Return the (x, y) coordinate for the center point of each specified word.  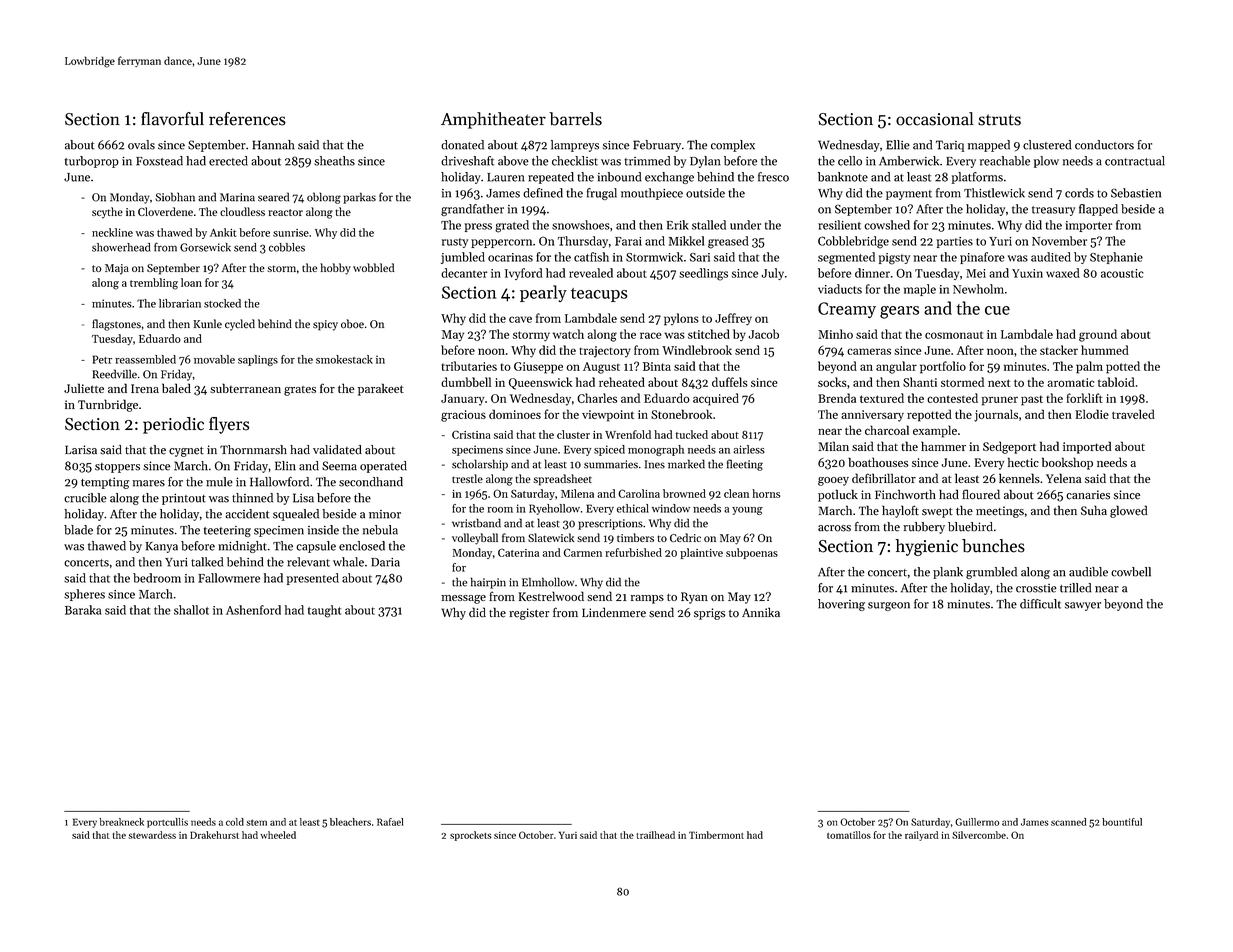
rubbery (924, 528)
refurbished (633, 552)
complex (733, 146)
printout (184, 499)
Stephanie (1116, 258)
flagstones (116, 325)
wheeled (278, 835)
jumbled (463, 258)
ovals (141, 145)
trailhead (655, 835)
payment (909, 195)
